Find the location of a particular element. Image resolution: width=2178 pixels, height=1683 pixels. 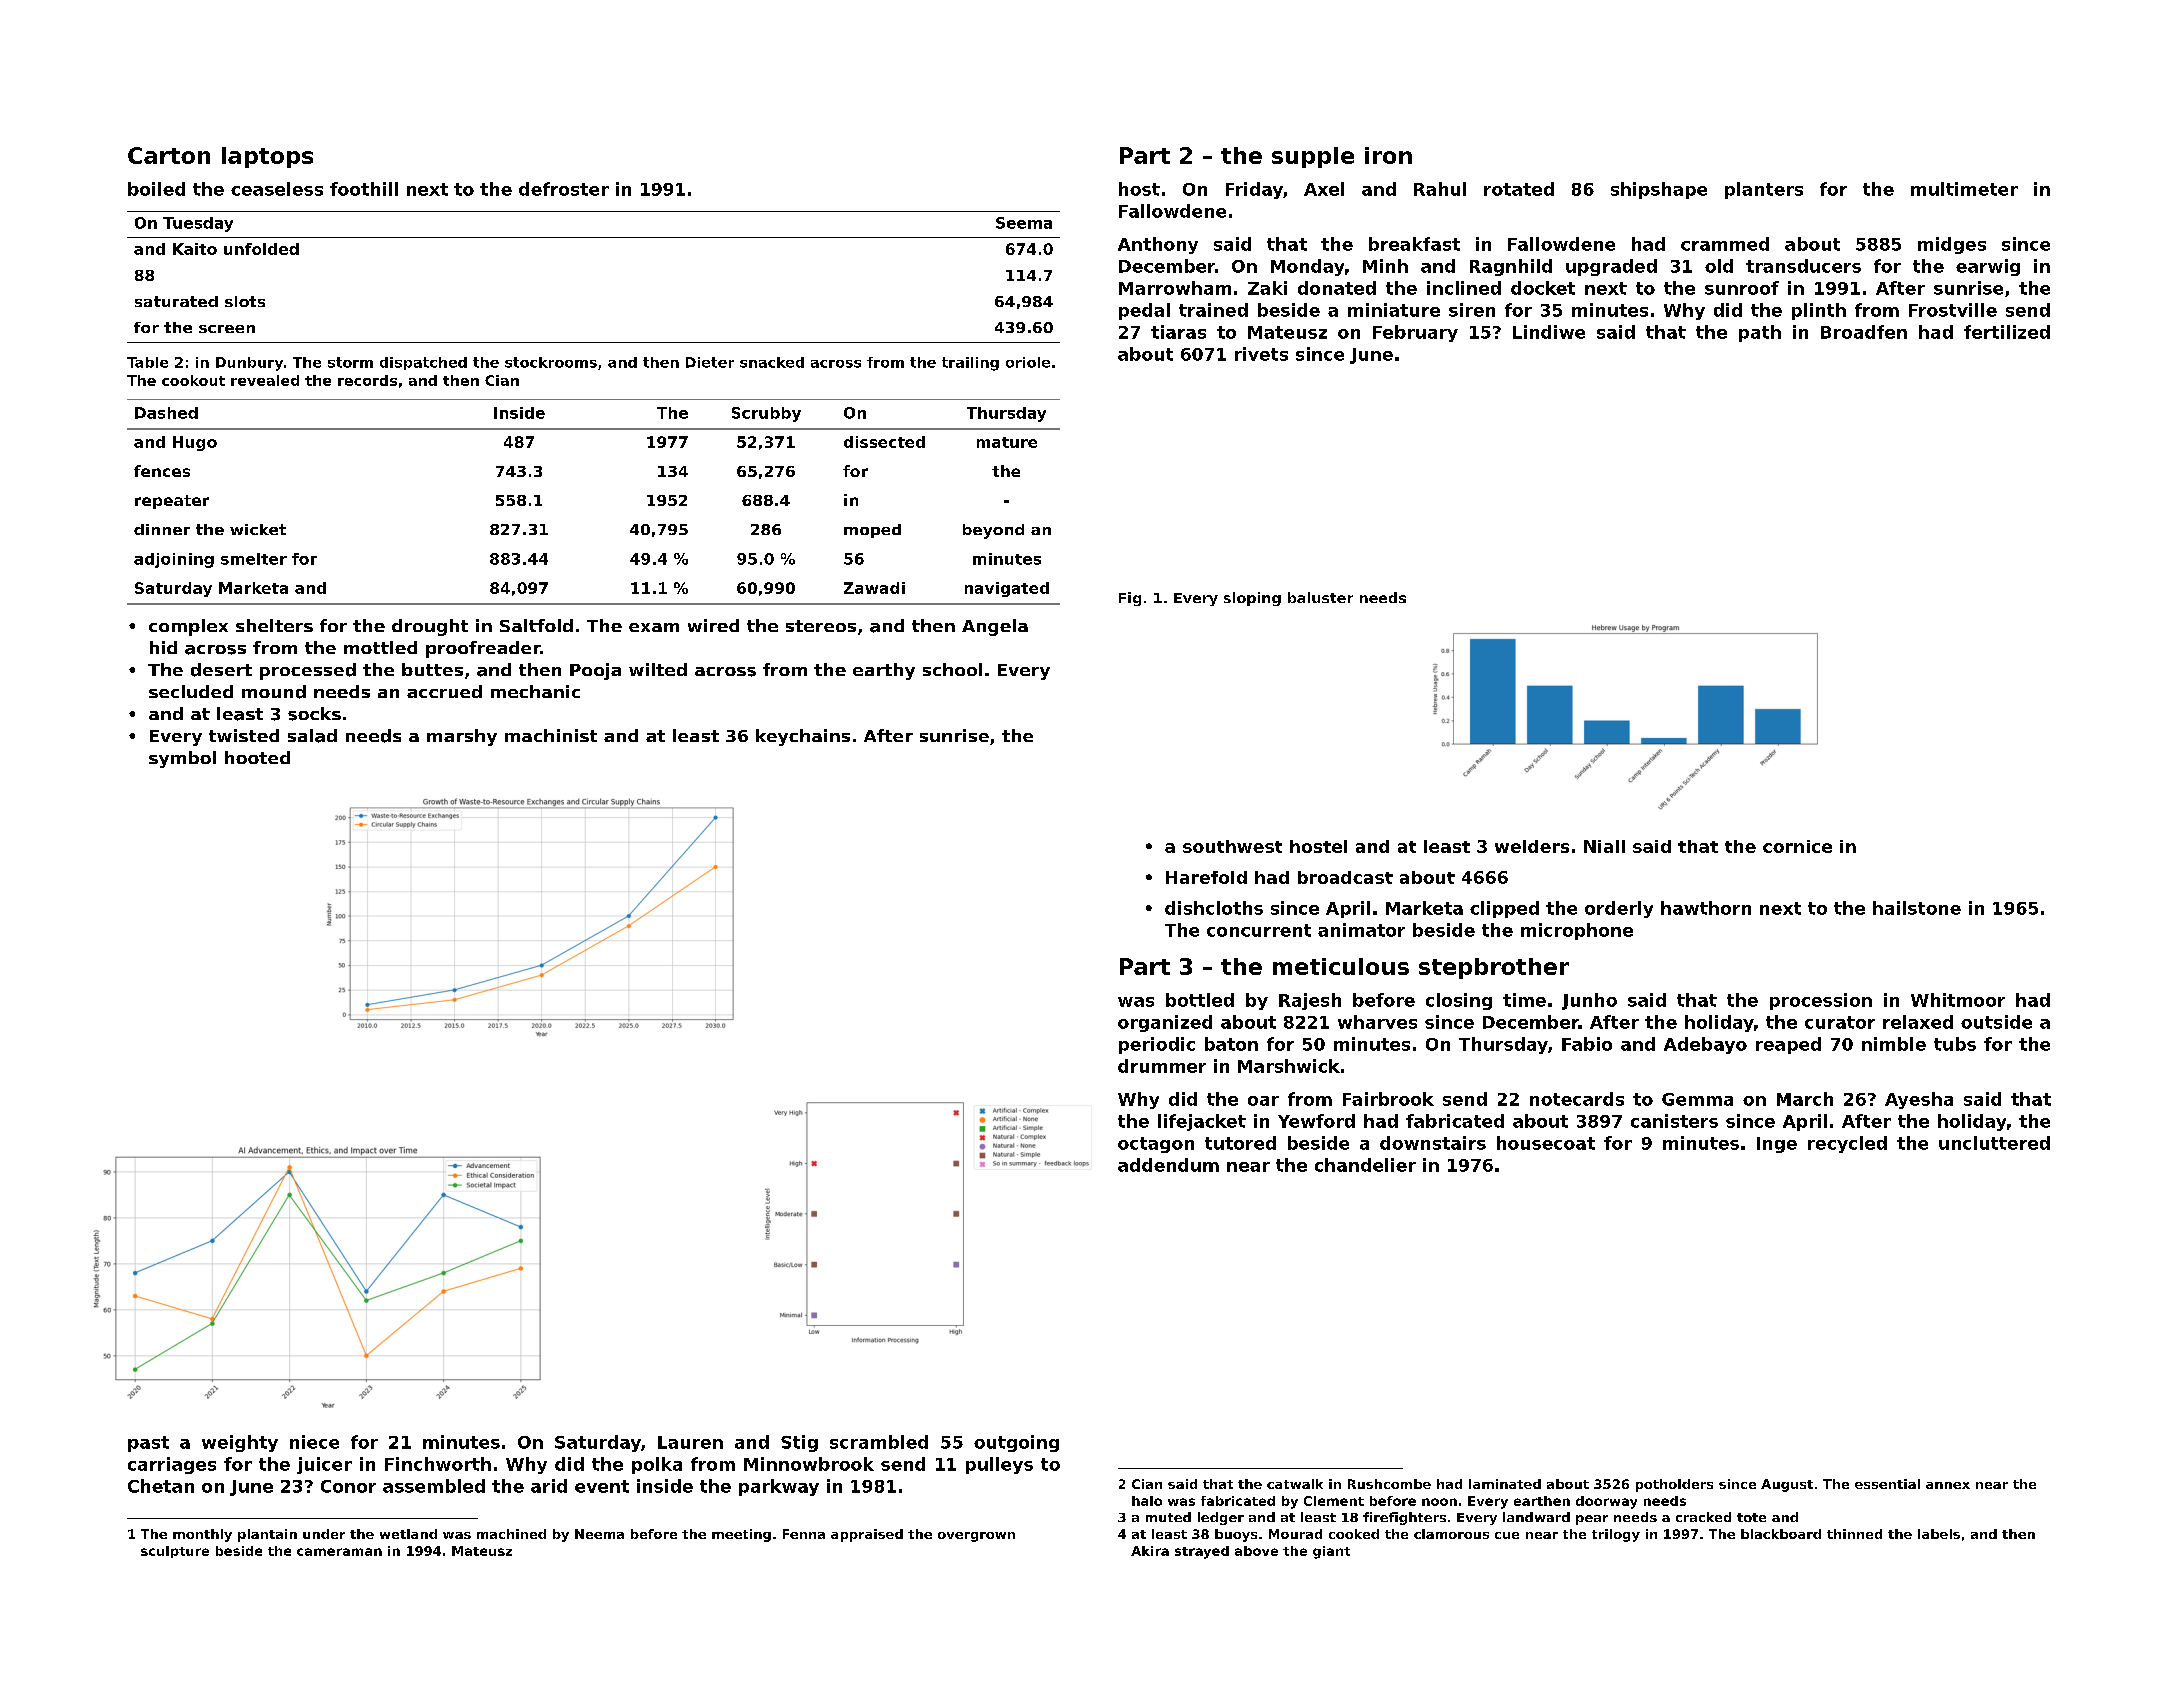

mottled is located at coordinates (380, 647).
